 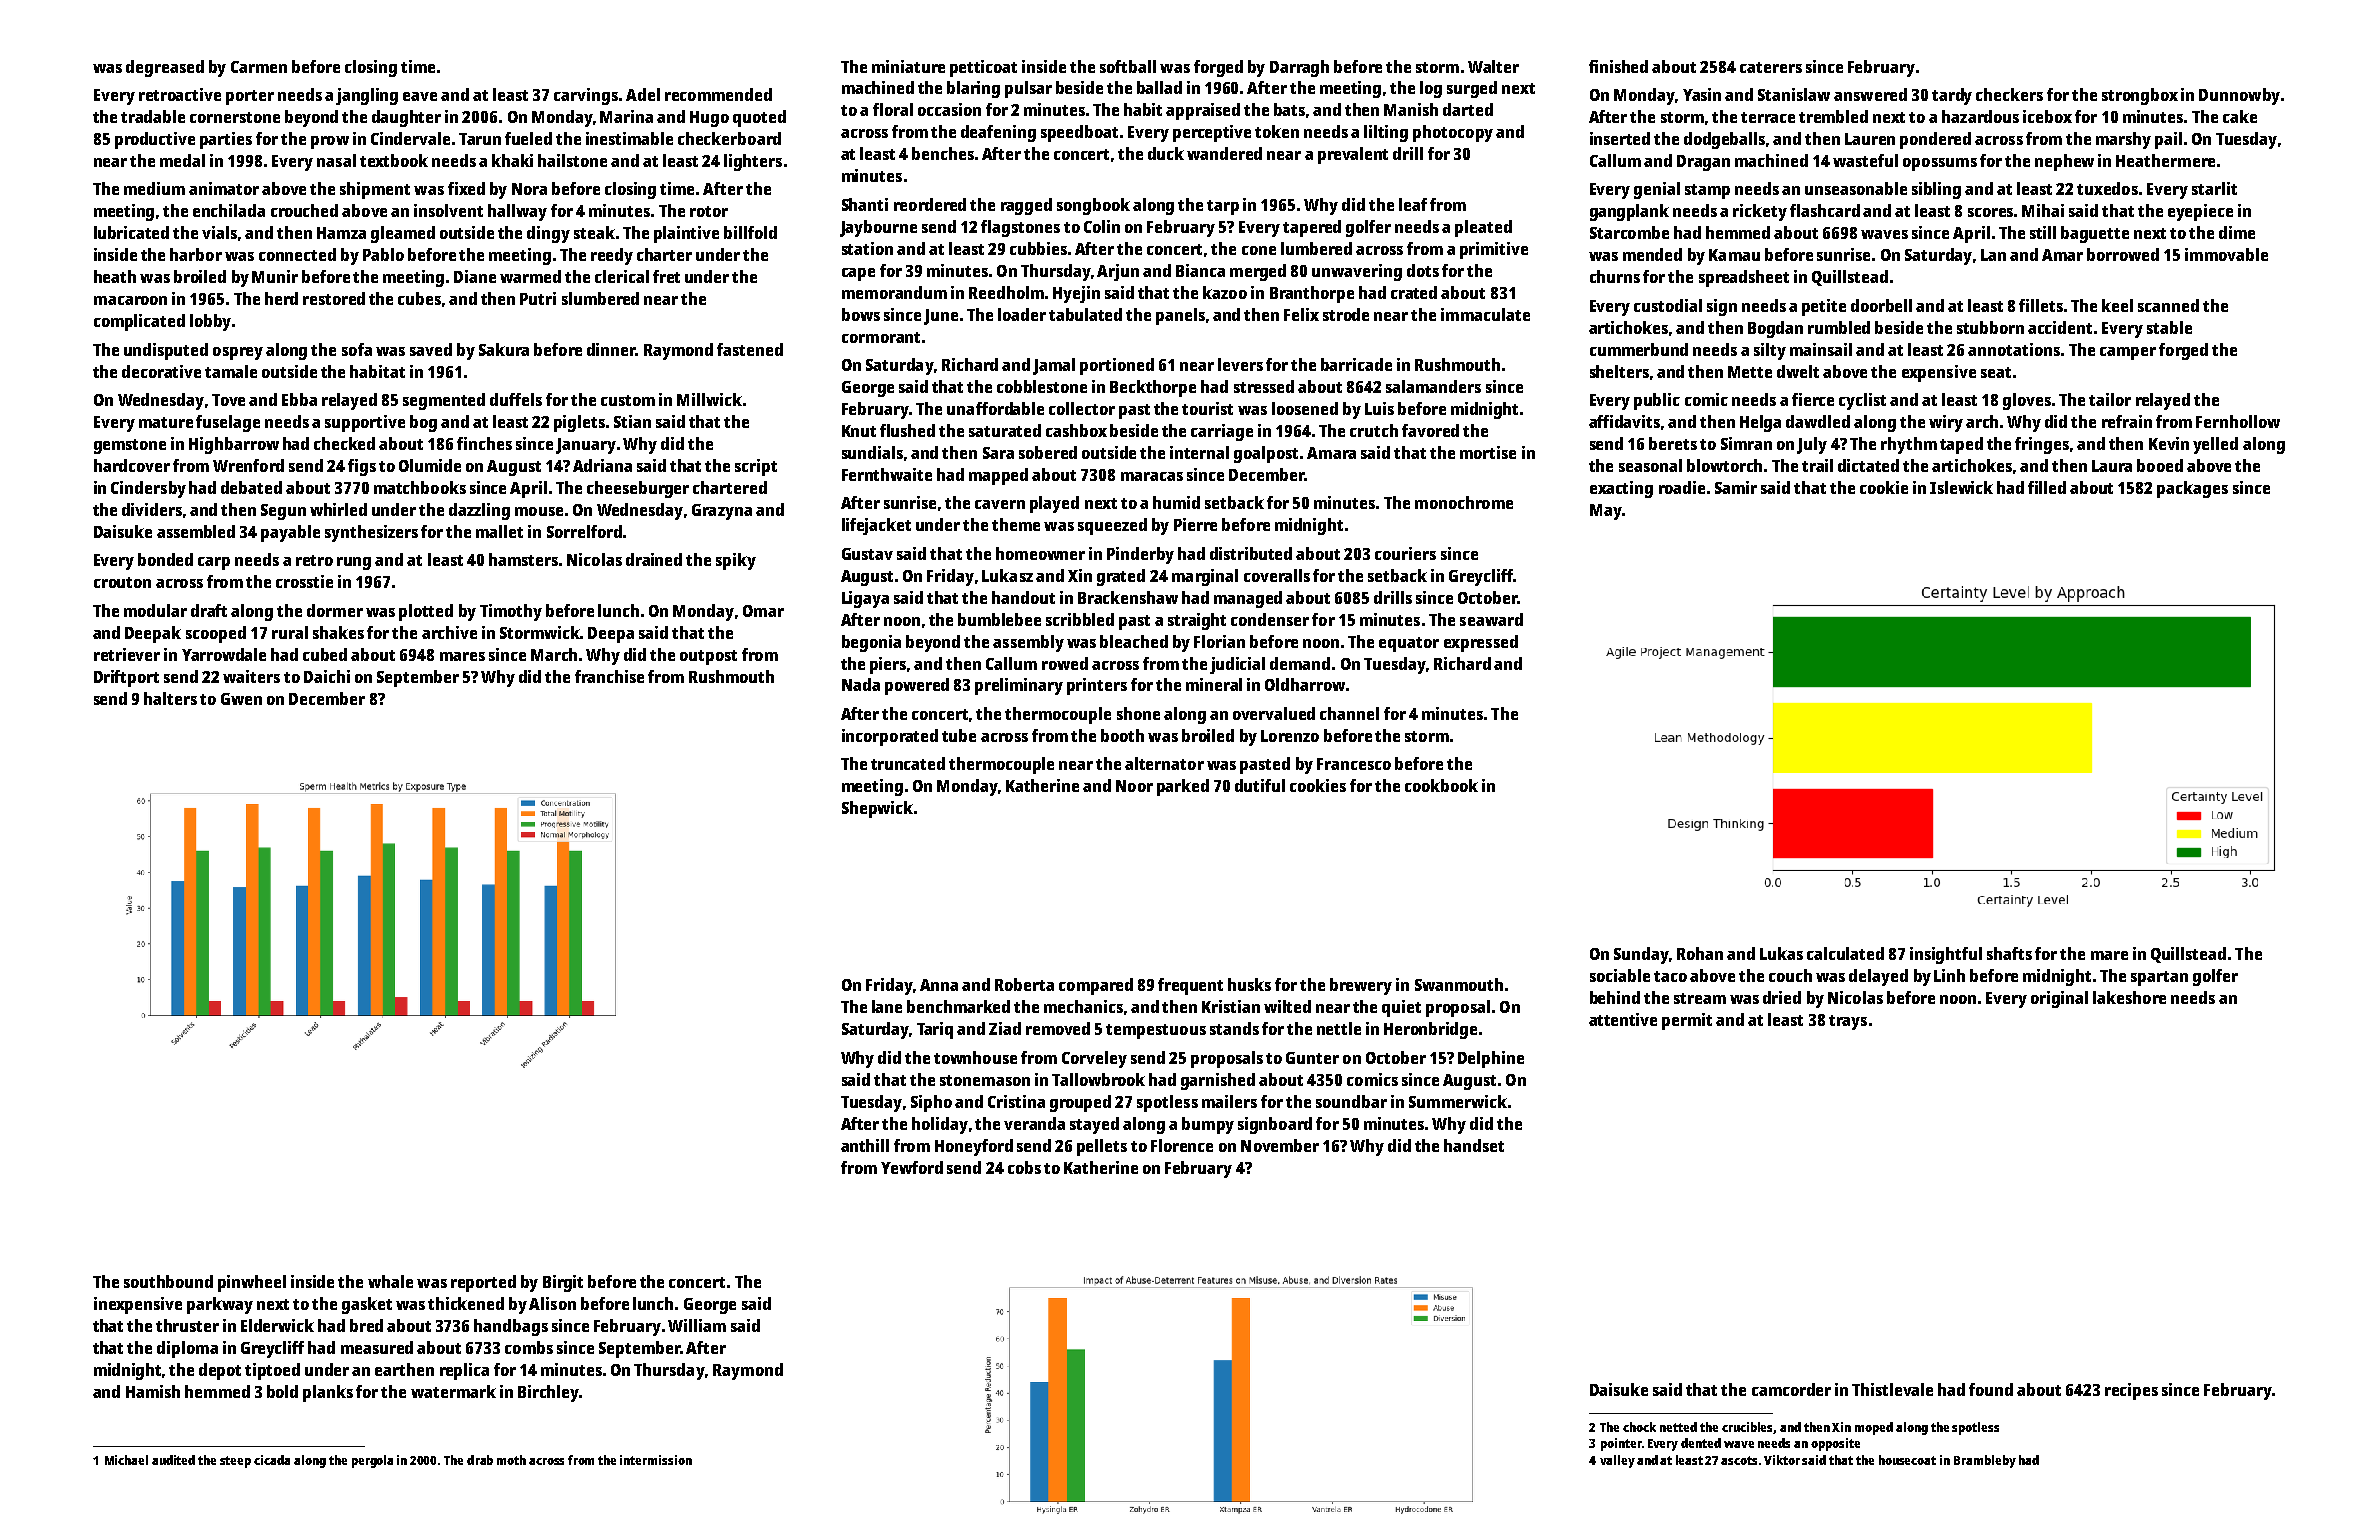 What do you see at coordinates (2192, 489) in the screenshot?
I see `packages` at bounding box center [2192, 489].
